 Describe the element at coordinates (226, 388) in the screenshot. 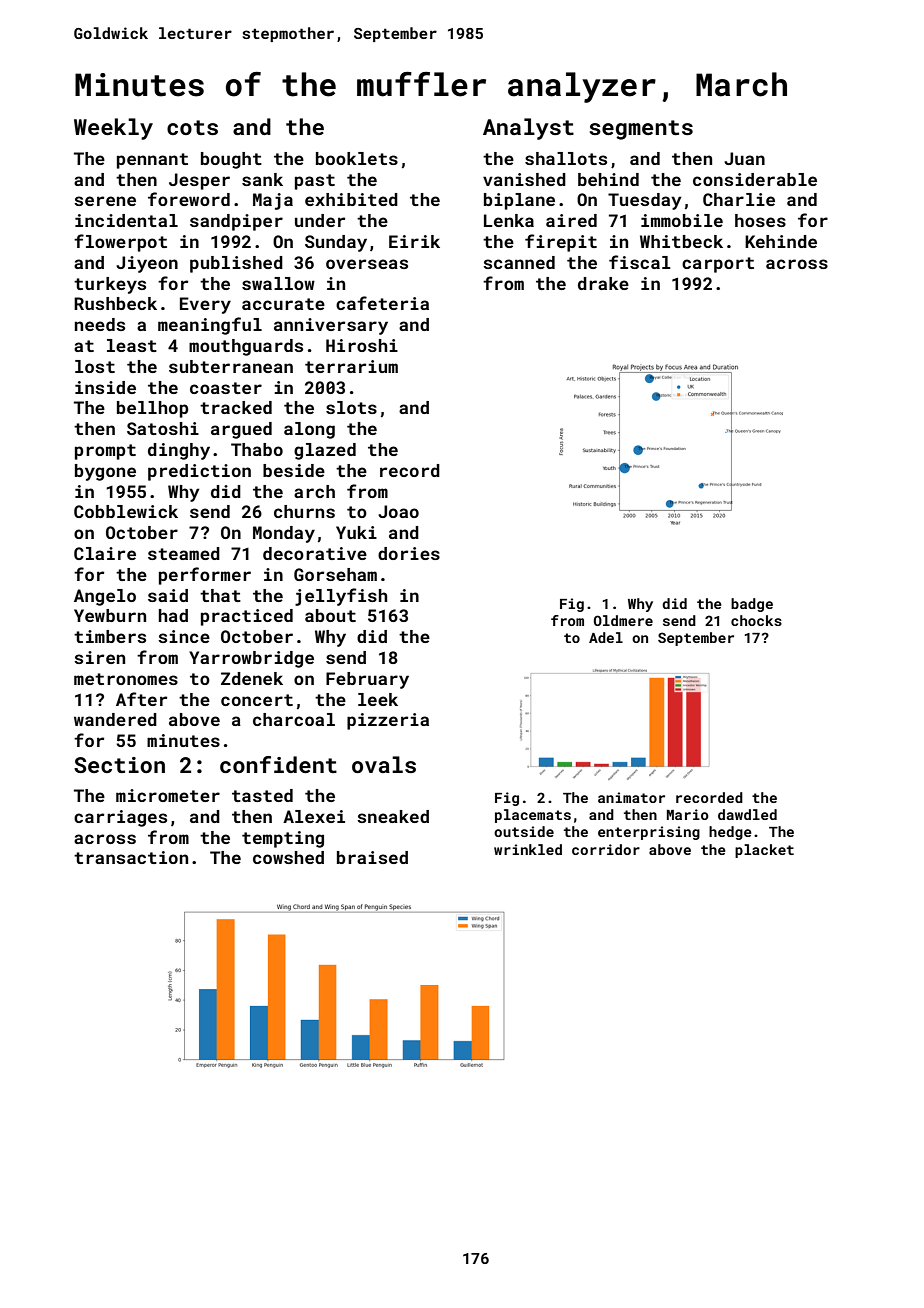

I see `coaster` at that location.
